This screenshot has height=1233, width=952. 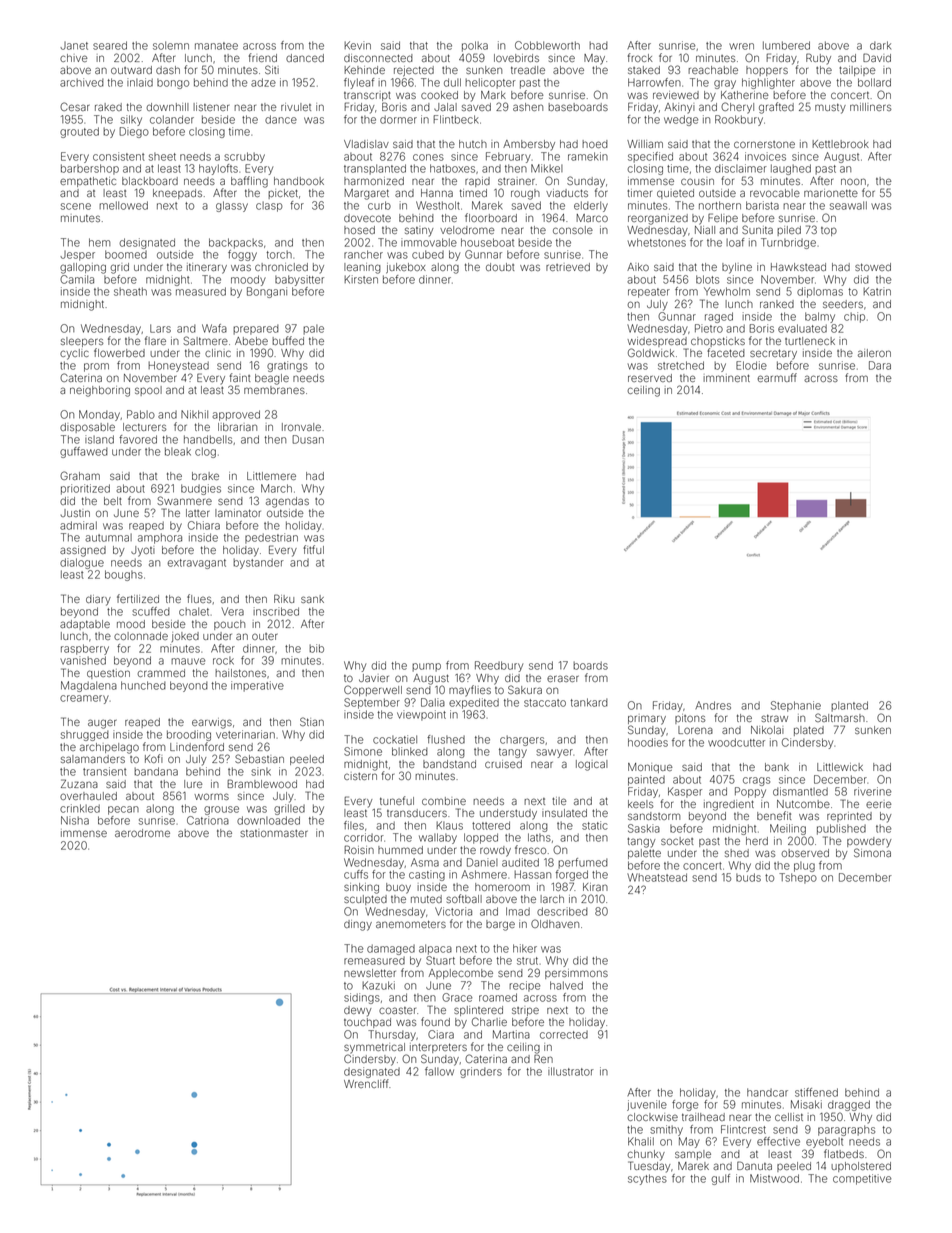 What do you see at coordinates (452, 82) in the screenshot?
I see `dull` at bounding box center [452, 82].
